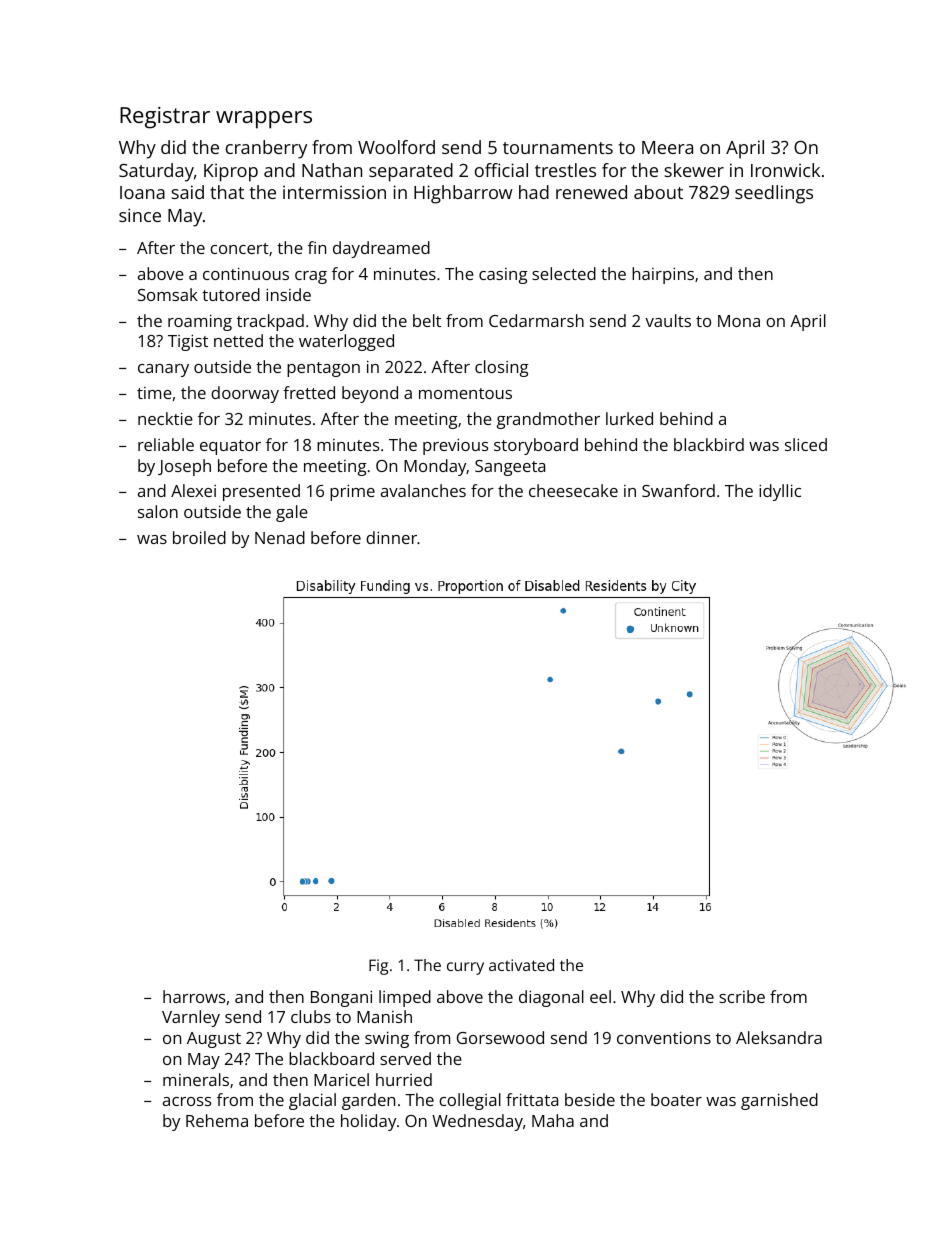 The width and height of the screenshot is (952, 1233). Describe the element at coordinates (678, 490) in the screenshot. I see `Swanford` at that location.
